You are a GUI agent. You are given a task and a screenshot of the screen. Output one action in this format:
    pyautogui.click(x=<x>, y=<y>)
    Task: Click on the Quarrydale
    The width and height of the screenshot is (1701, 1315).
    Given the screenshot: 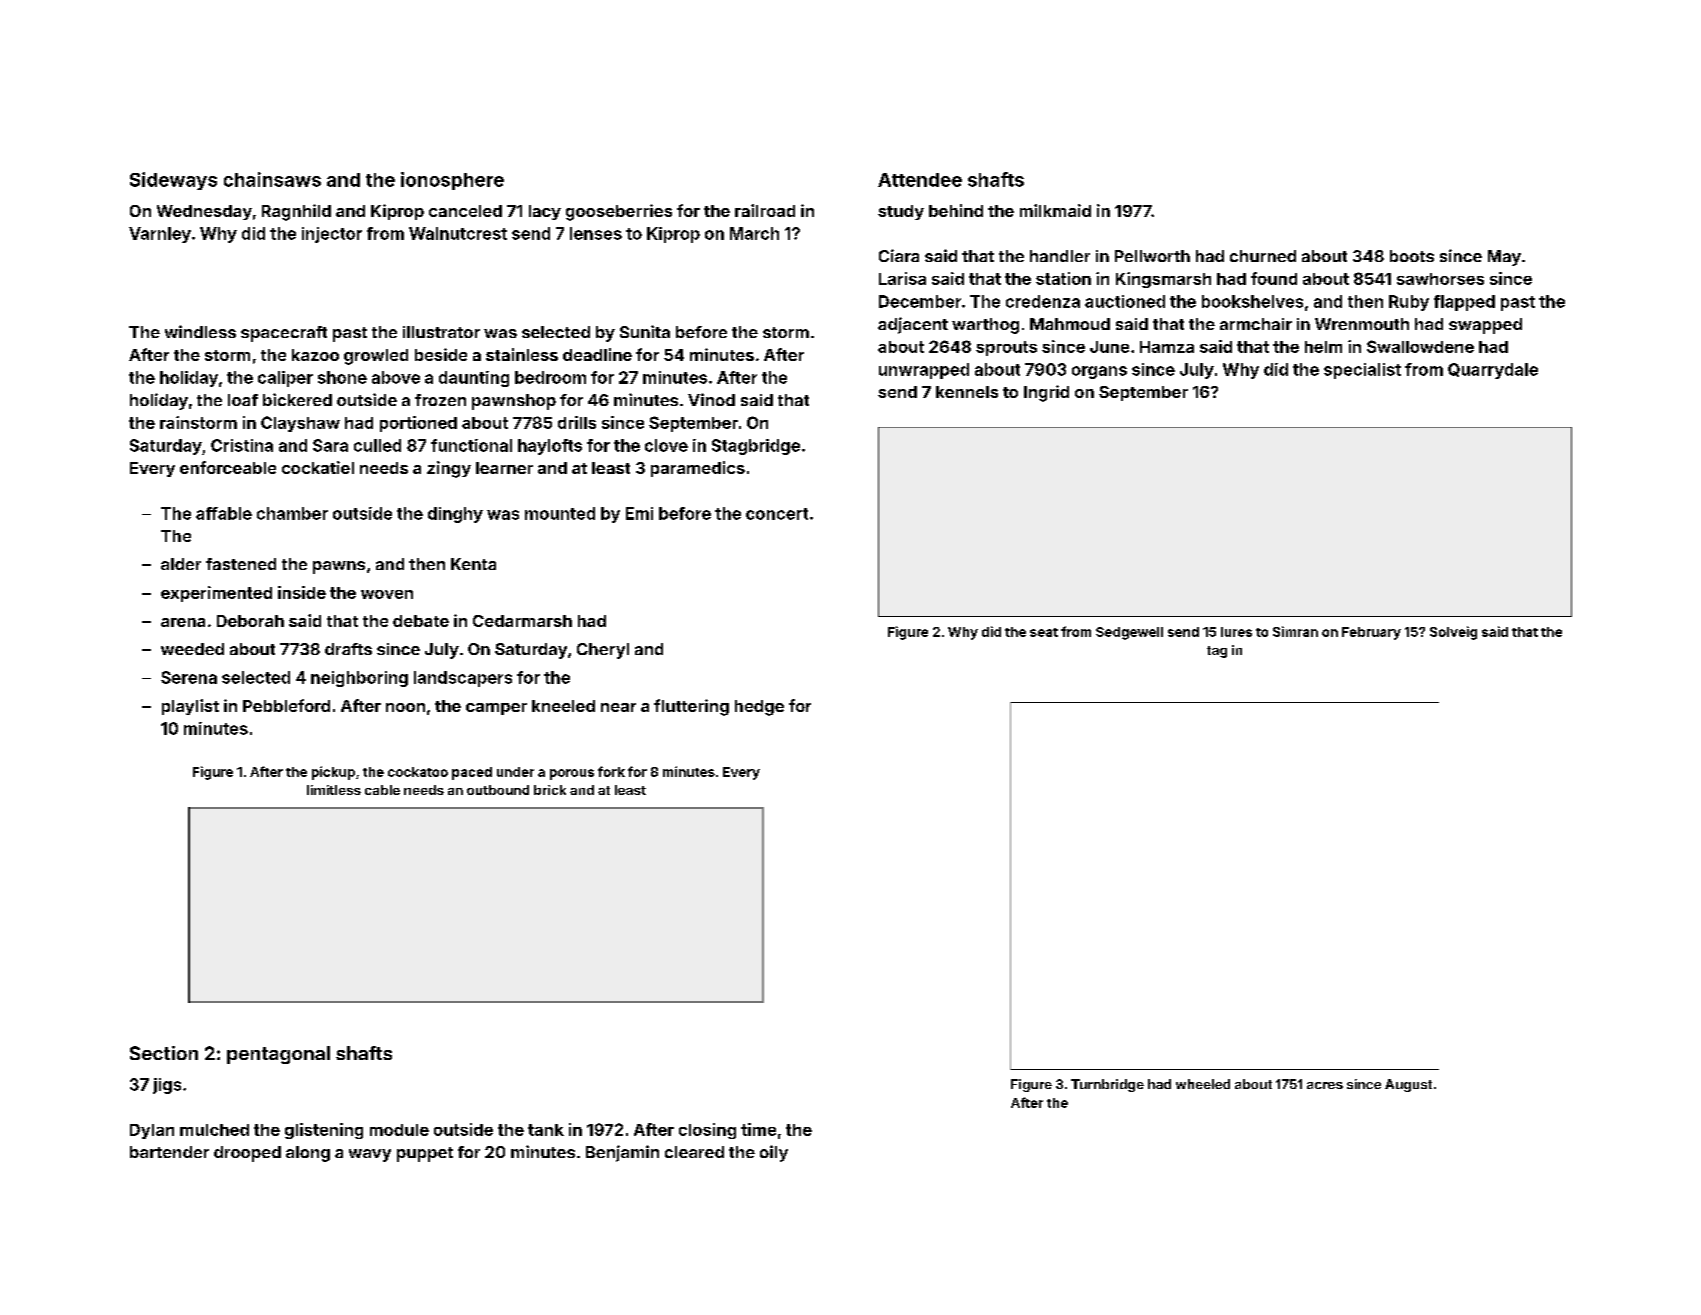 What is the action you would take?
    pyautogui.click(x=1493, y=371)
